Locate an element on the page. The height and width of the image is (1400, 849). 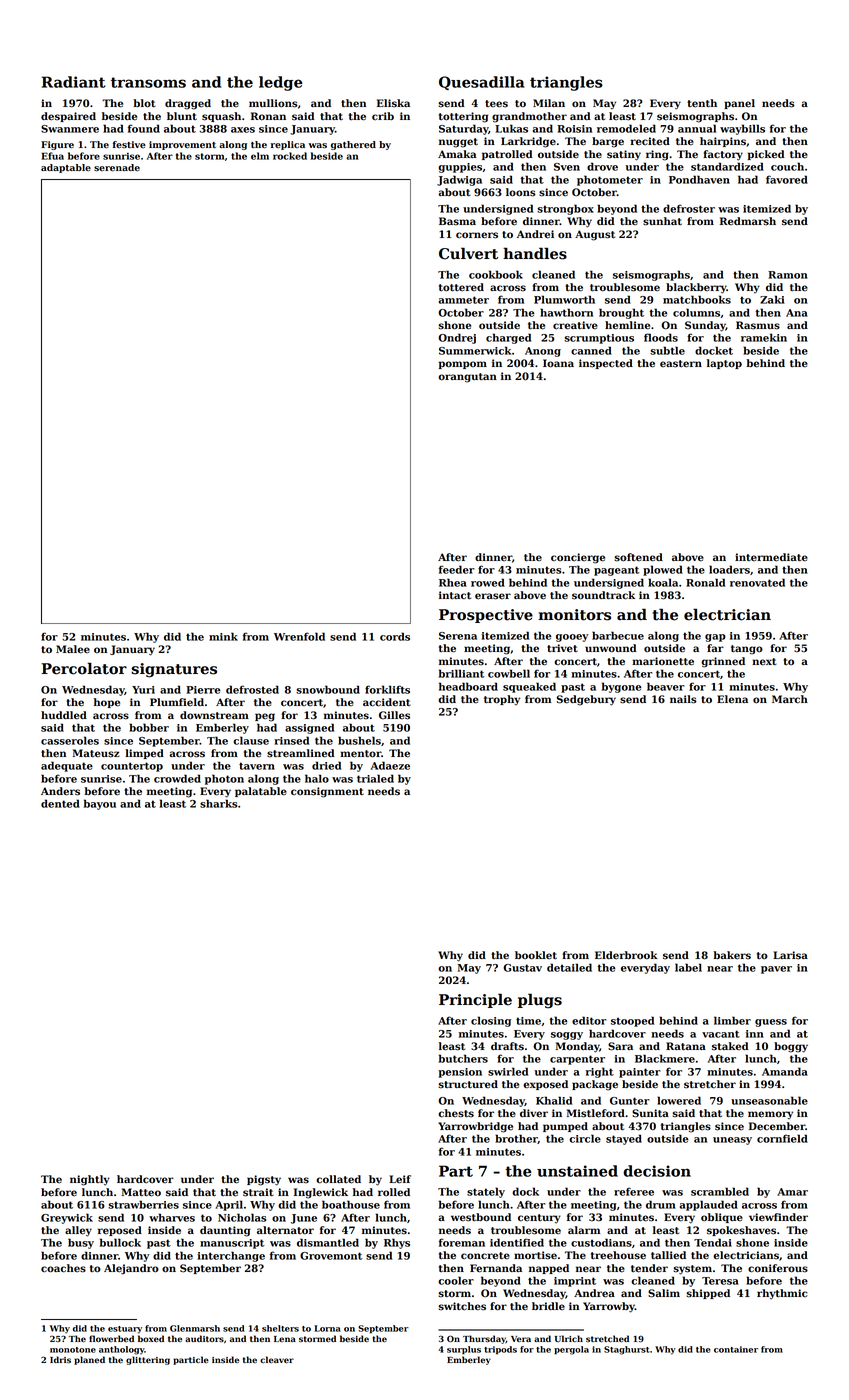
nightly is located at coordinates (90, 1180).
